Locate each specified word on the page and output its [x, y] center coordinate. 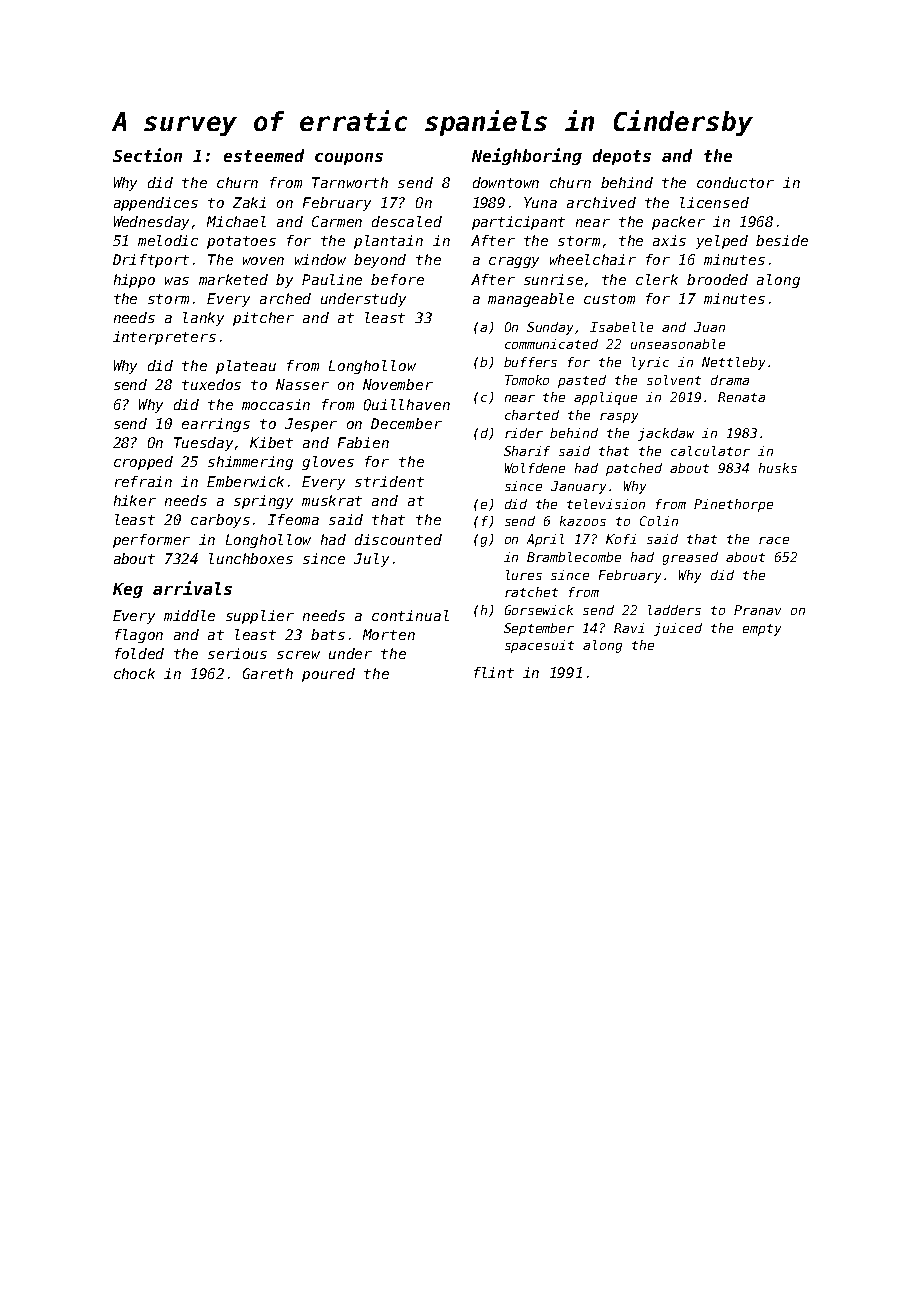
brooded [717, 279]
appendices [156, 204]
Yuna [540, 202]
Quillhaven [407, 405]
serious [237, 653]
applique [605, 398]
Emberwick [245, 481]
